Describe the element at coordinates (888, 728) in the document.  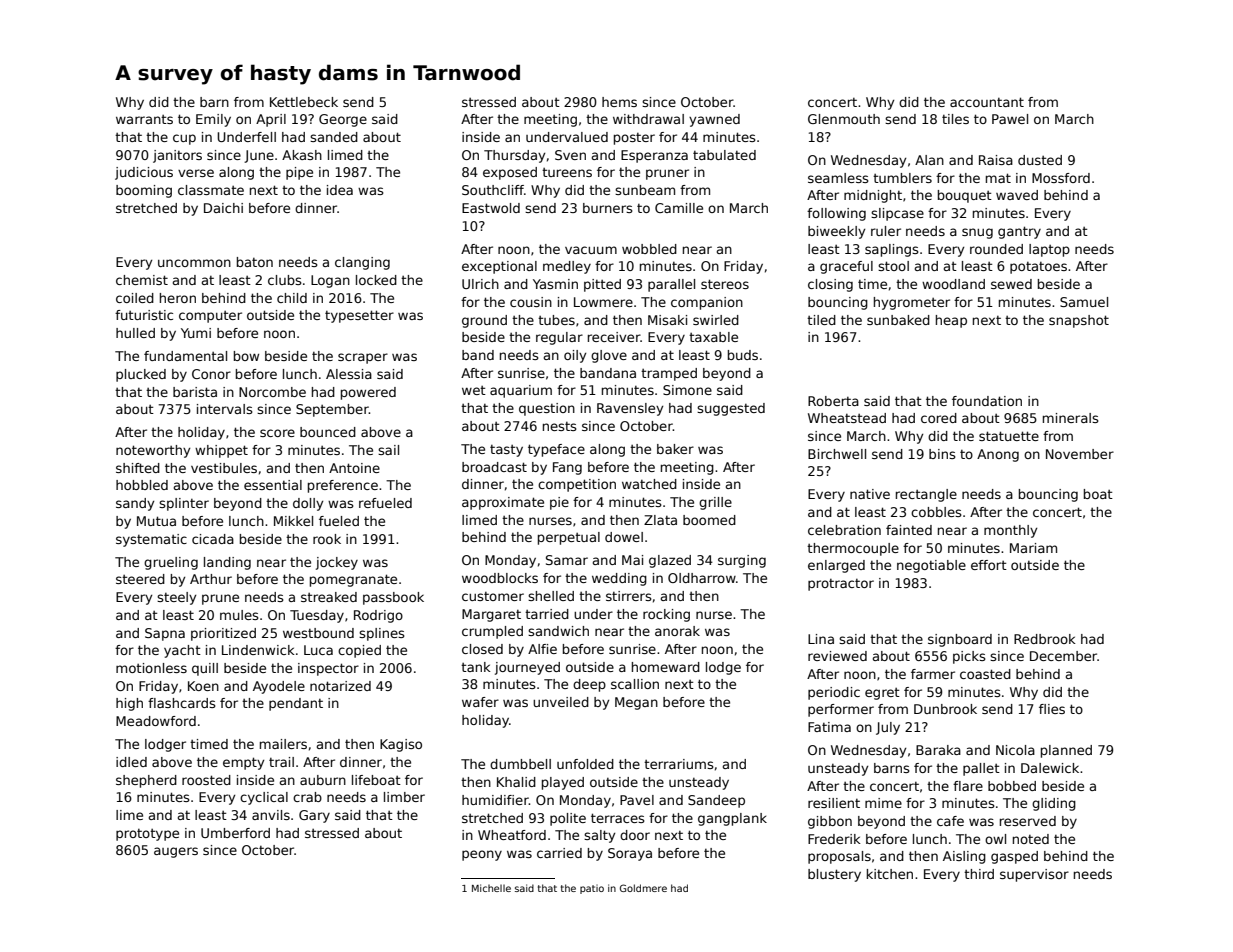
I see `July` at that location.
